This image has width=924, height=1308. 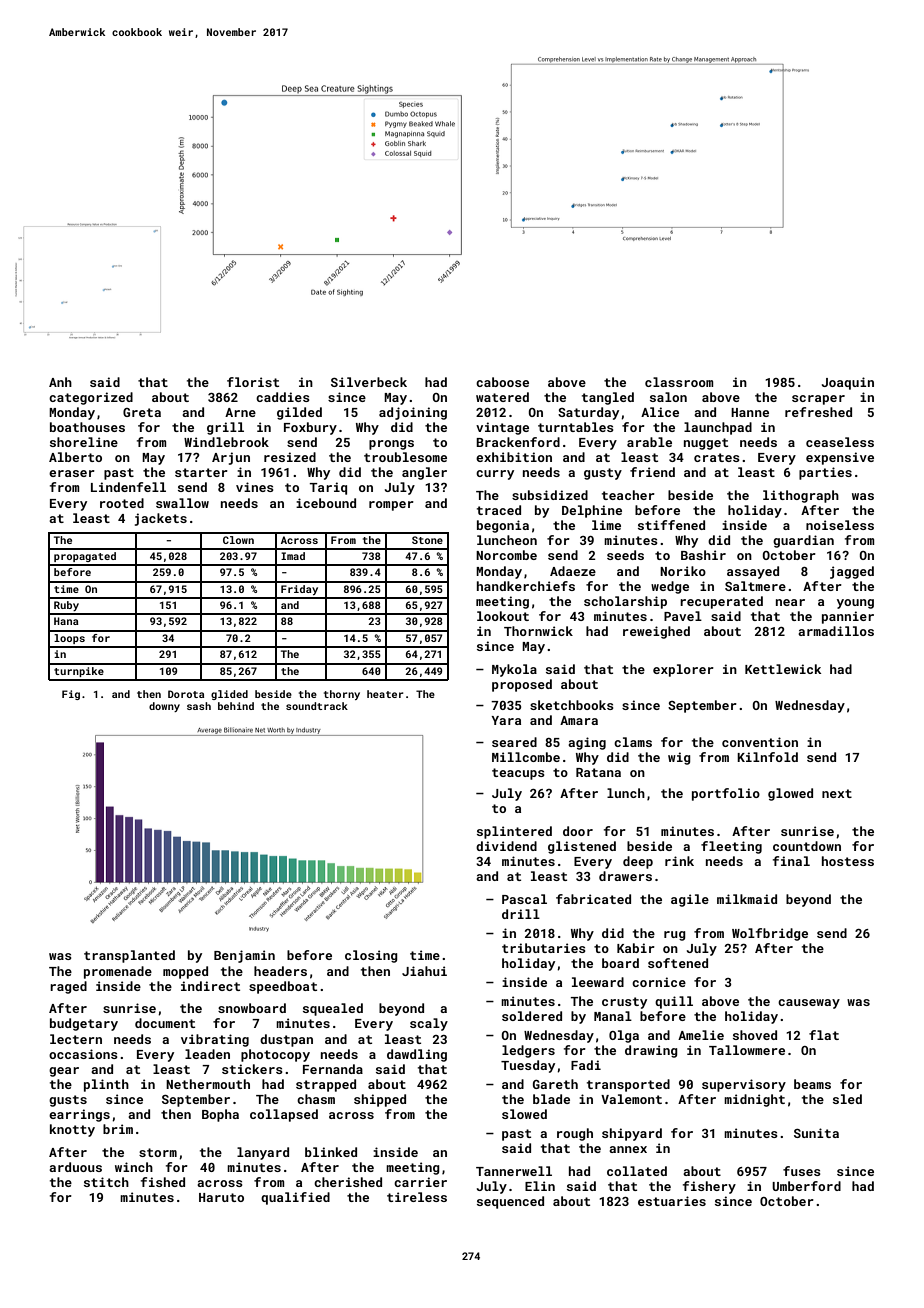 I want to click on Wolfbridge, so click(x=770, y=934).
